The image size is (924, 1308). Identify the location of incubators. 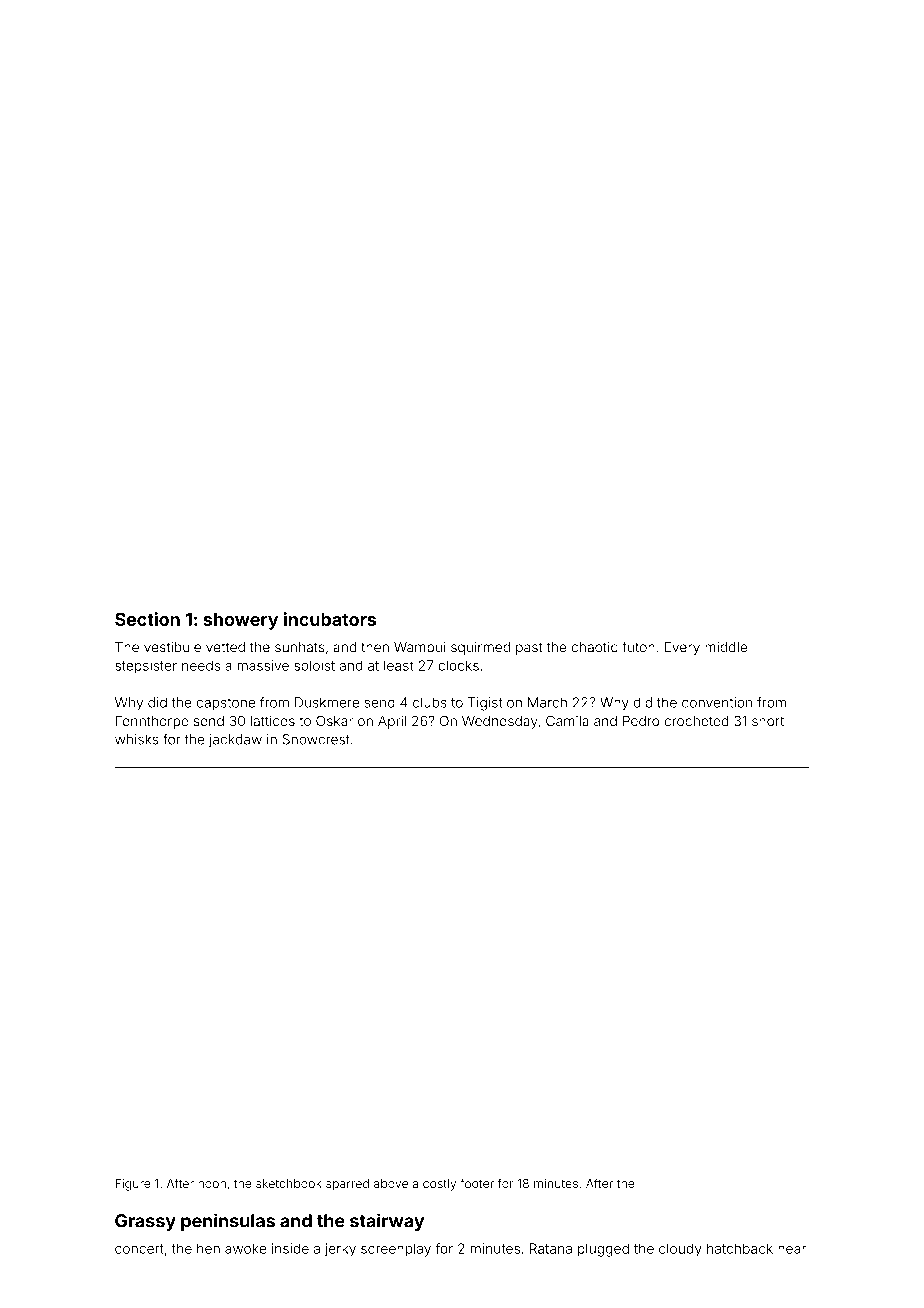
(330, 619).
